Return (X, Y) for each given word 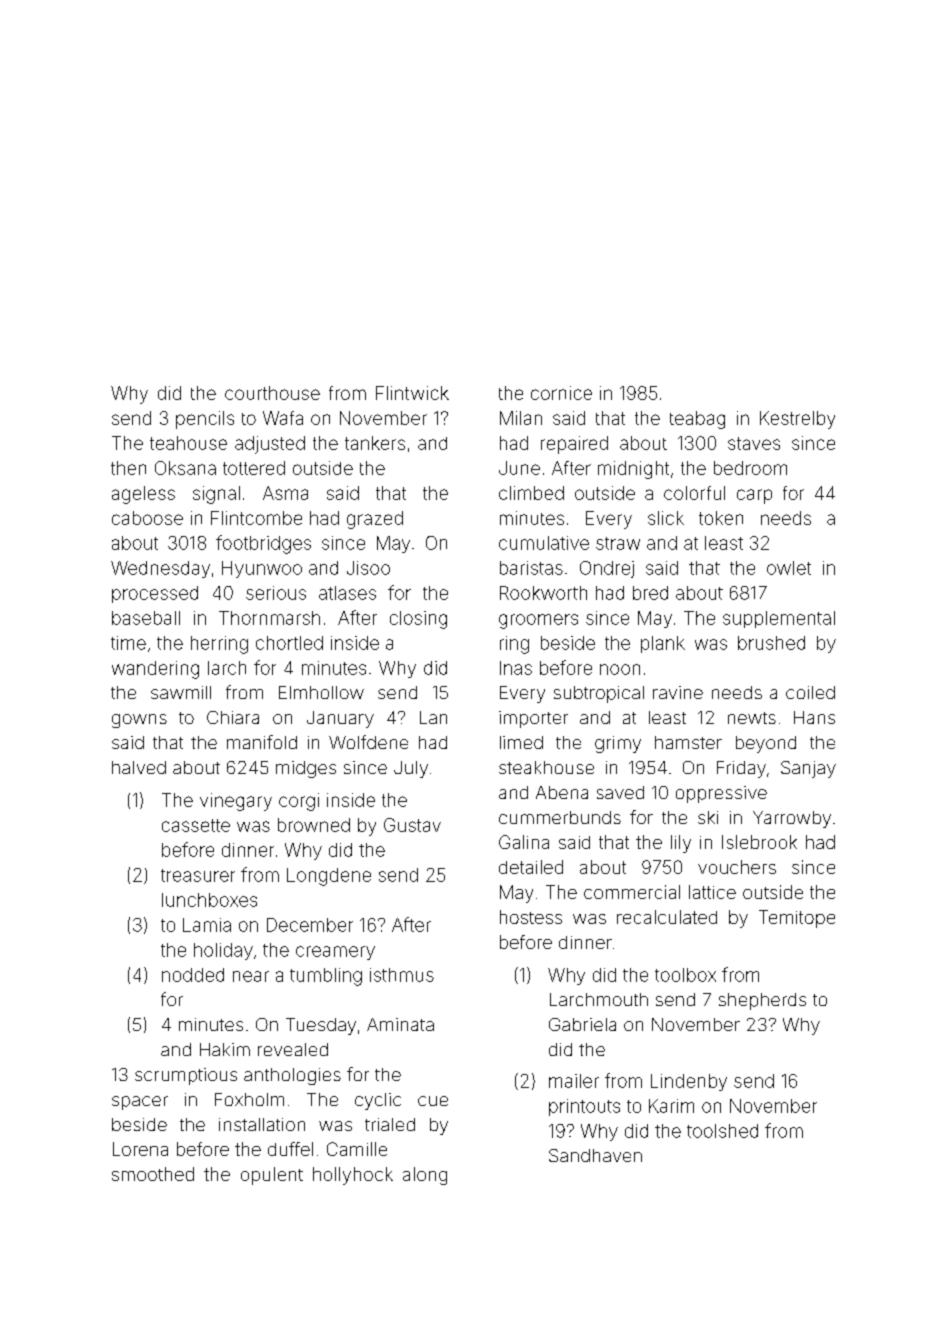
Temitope (797, 919)
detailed (531, 867)
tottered (254, 468)
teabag (697, 420)
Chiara (233, 717)
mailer (574, 1081)
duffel (290, 1149)
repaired (574, 445)
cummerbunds (560, 817)
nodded (193, 975)
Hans (814, 717)
